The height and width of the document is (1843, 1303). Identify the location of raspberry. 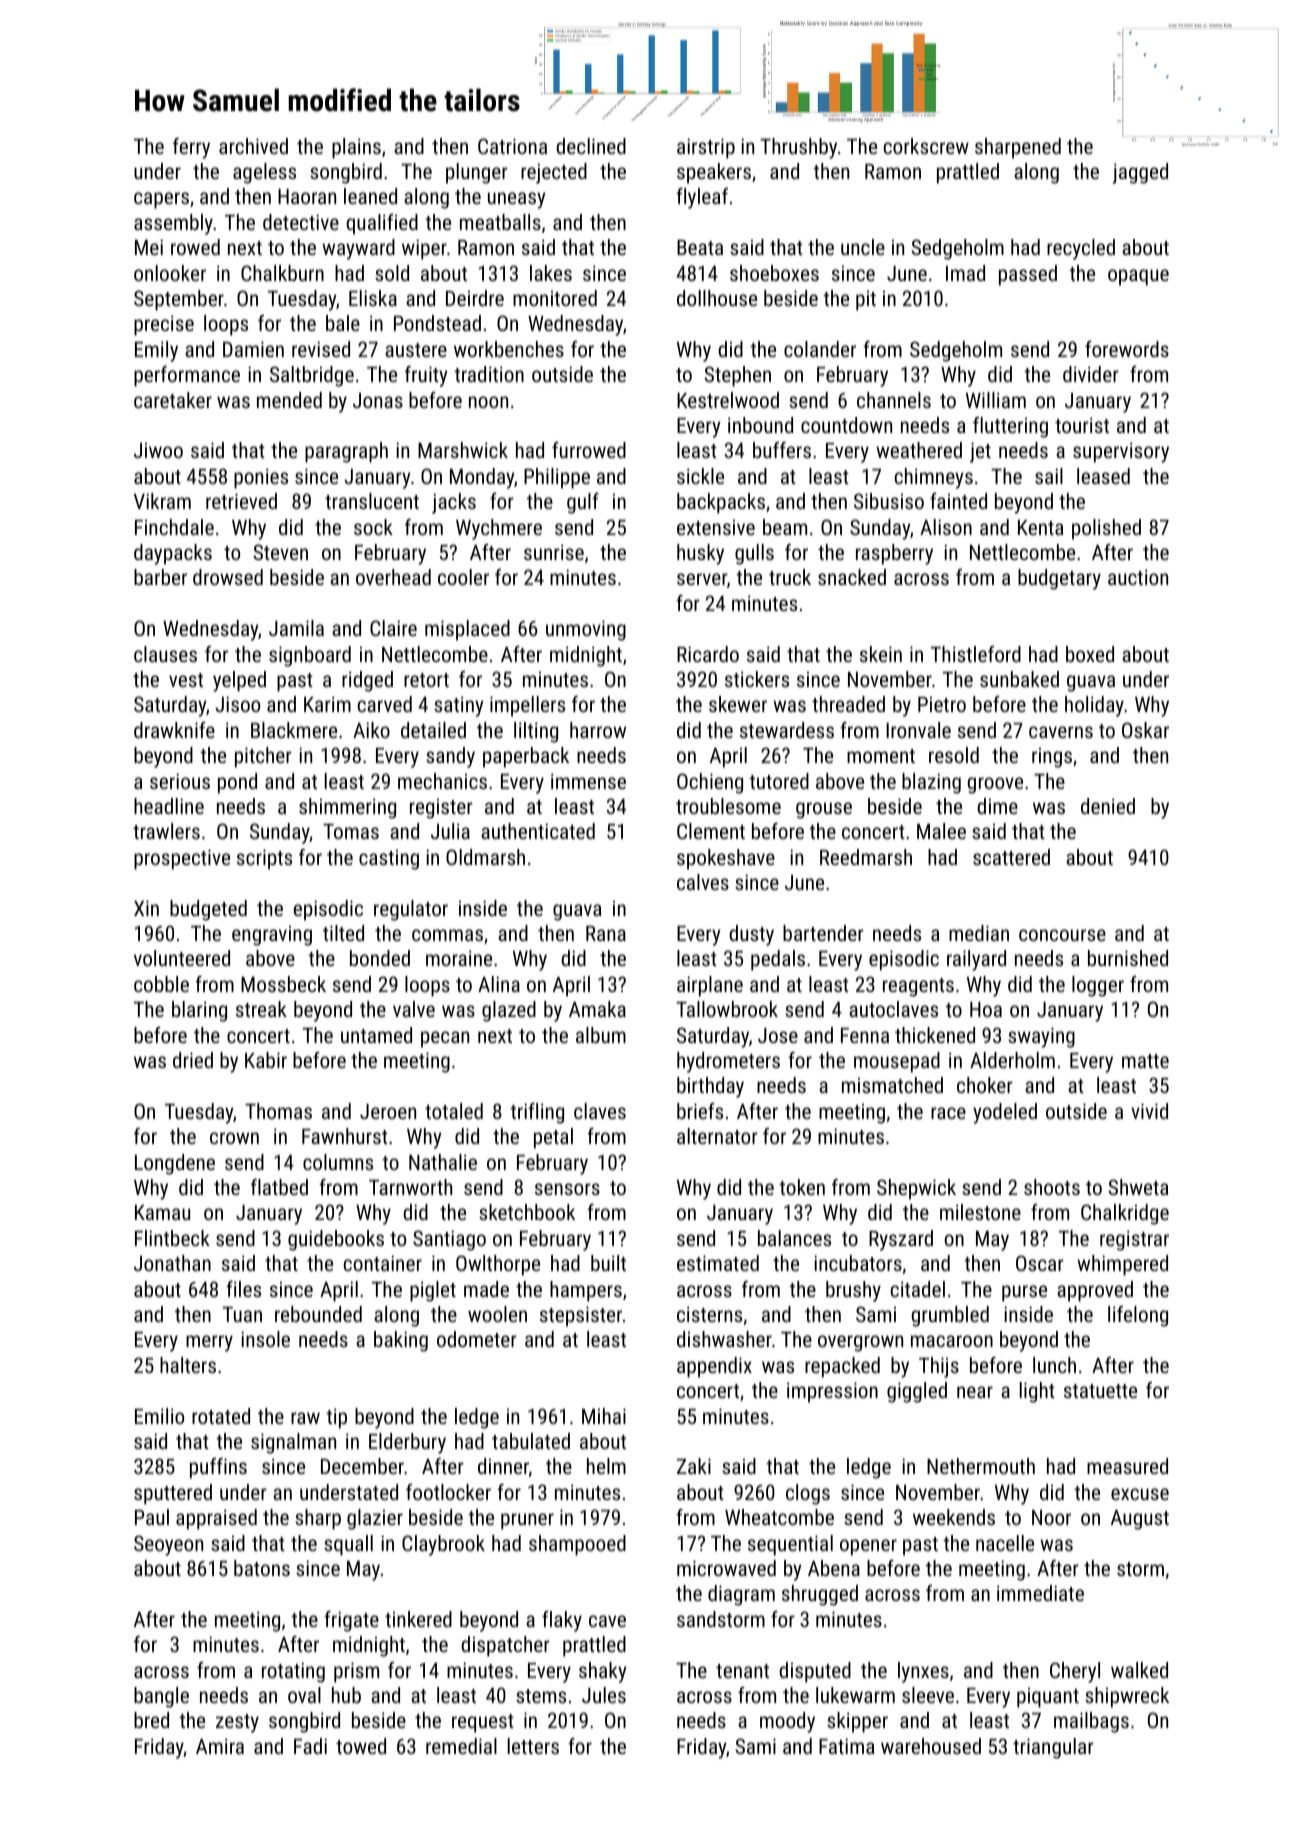
(894, 554).
